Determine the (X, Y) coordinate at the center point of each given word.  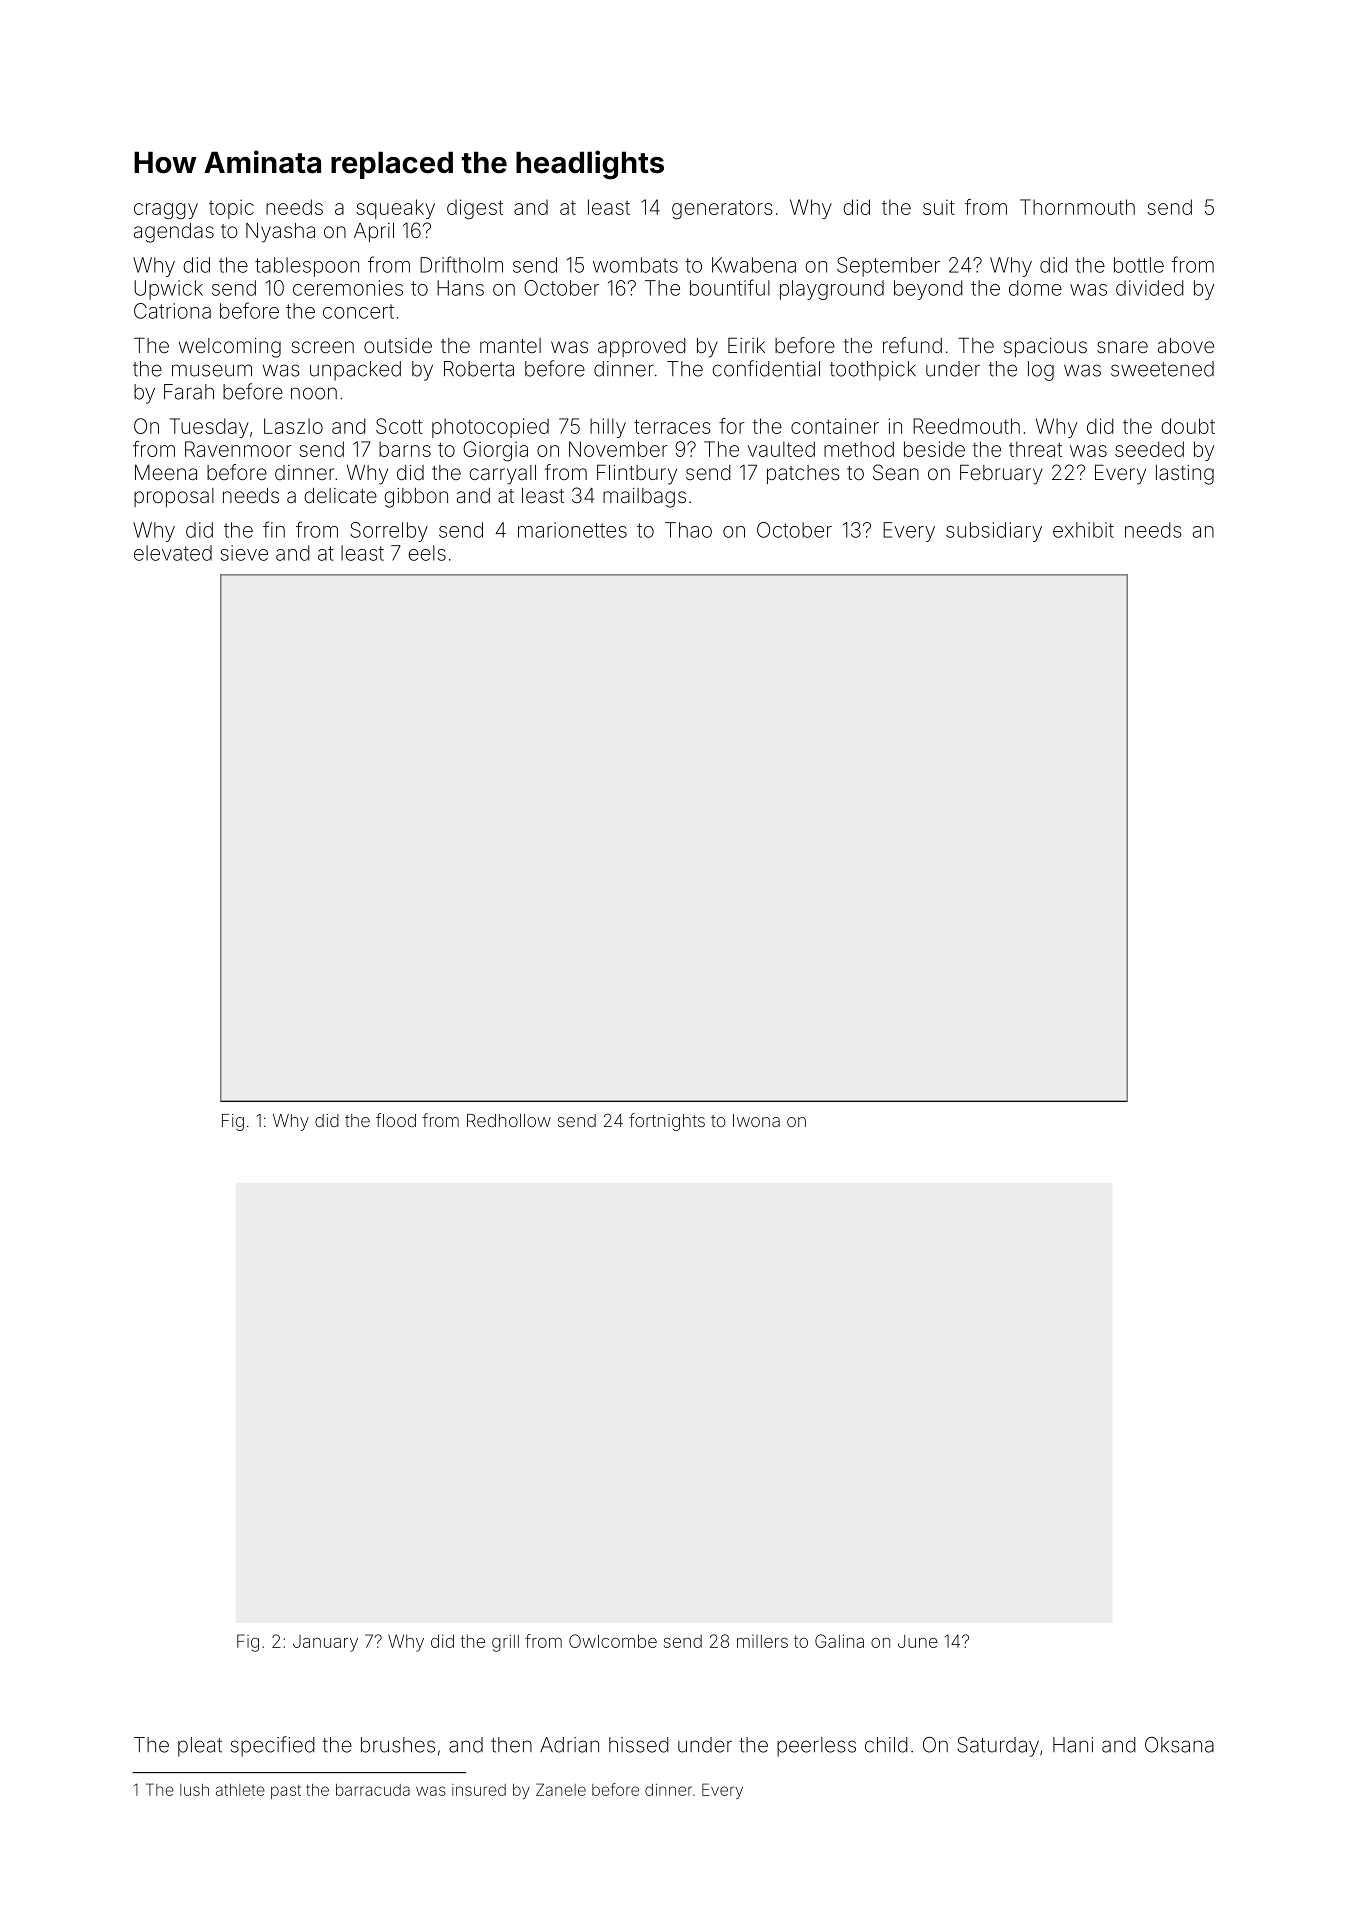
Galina (839, 1641)
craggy (166, 211)
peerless (816, 1747)
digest (475, 209)
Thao (688, 530)
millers (762, 1641)
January (325, 1643)
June (918, 1641)
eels (427, 553)
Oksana (1179, 1745)
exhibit (1083, 530)
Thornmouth (1077, 207)
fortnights (667, 1122)
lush (194, 1790)
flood (396, 1120)
